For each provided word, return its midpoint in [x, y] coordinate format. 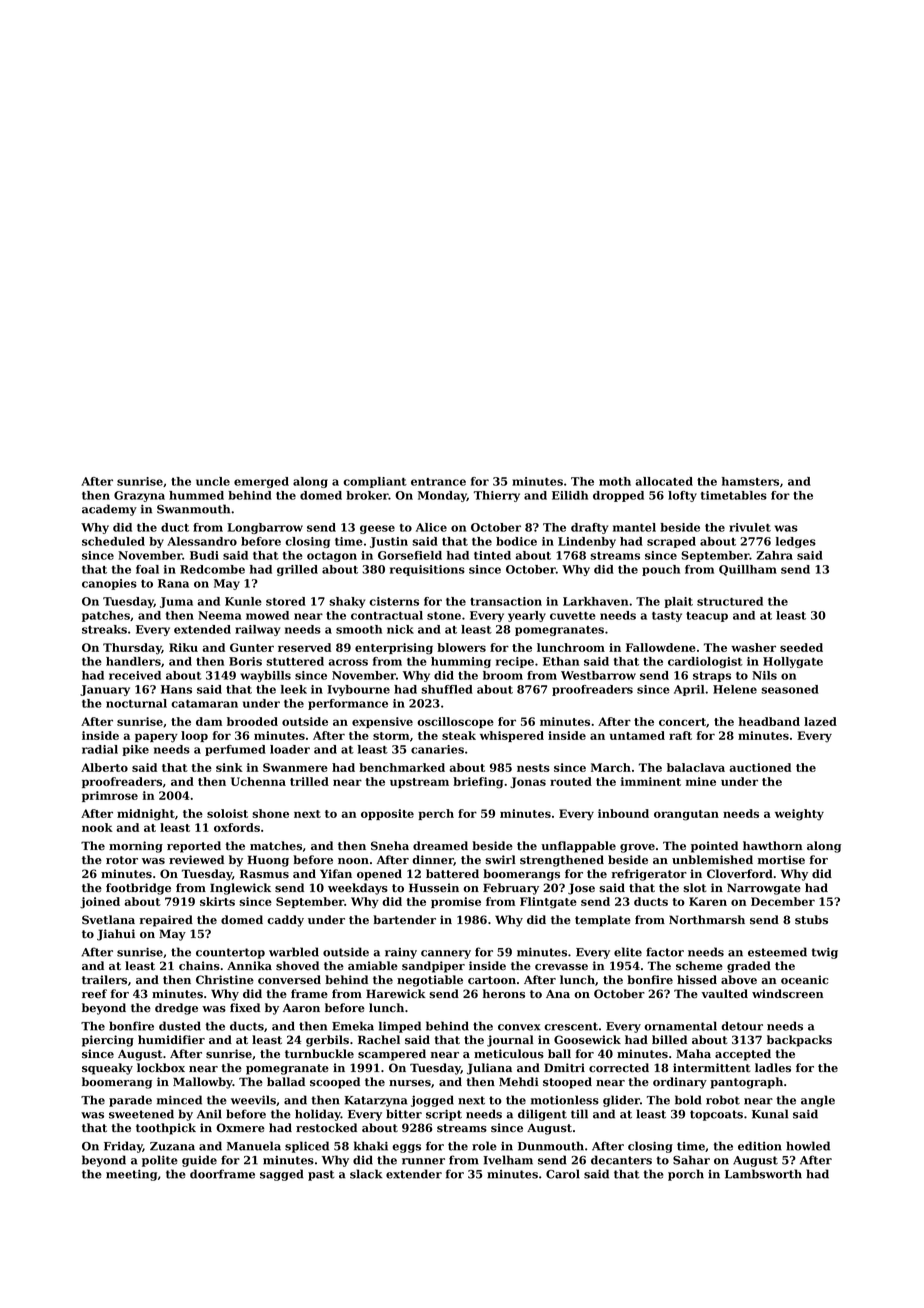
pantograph [746, 1083]
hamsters [750, 481]
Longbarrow [265, 528]
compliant [375, 482]
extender [414, 1174]
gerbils [327, 1041]
